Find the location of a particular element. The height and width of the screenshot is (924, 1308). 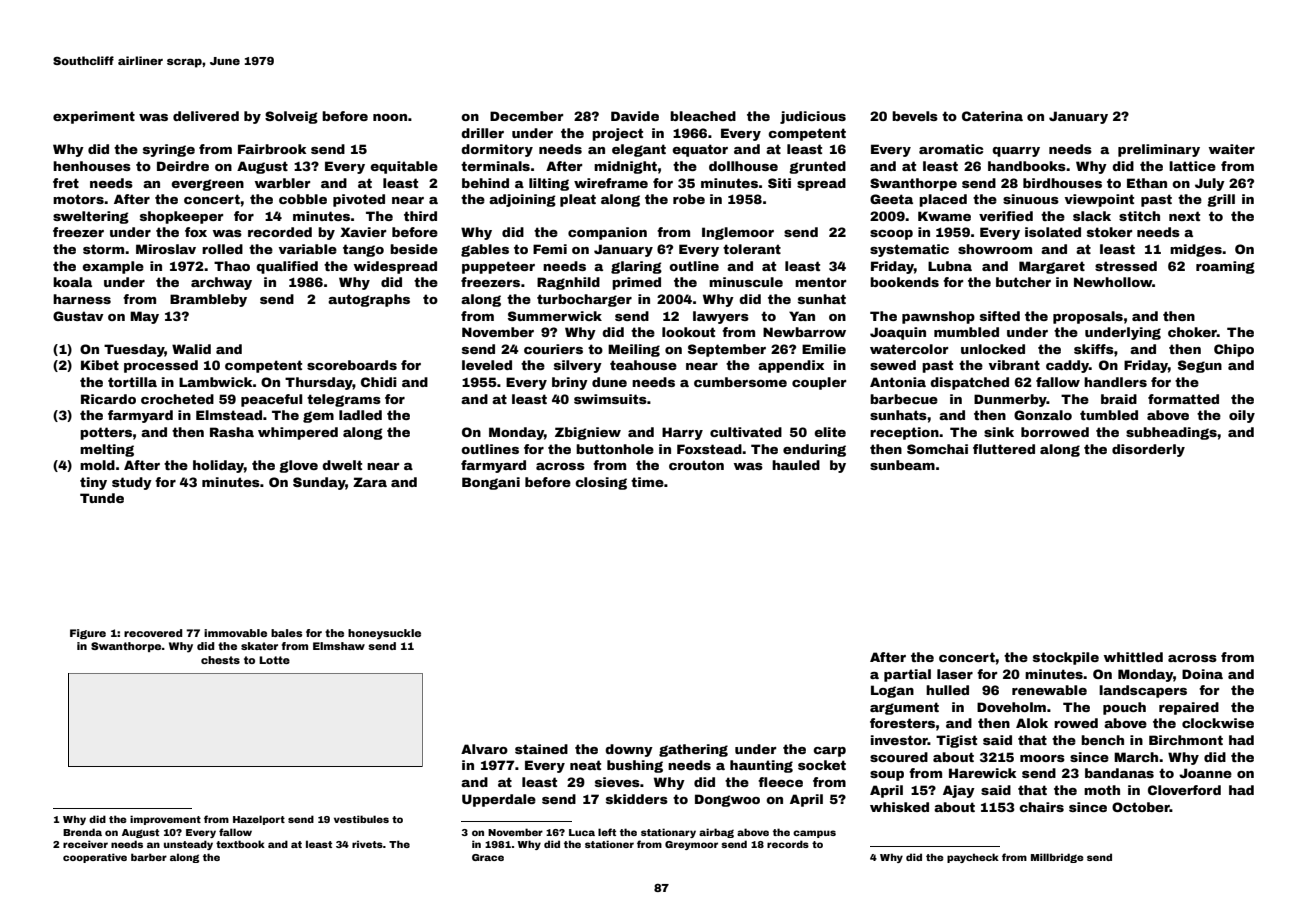

Gonzalo is located at coordinates (1043, 415).
